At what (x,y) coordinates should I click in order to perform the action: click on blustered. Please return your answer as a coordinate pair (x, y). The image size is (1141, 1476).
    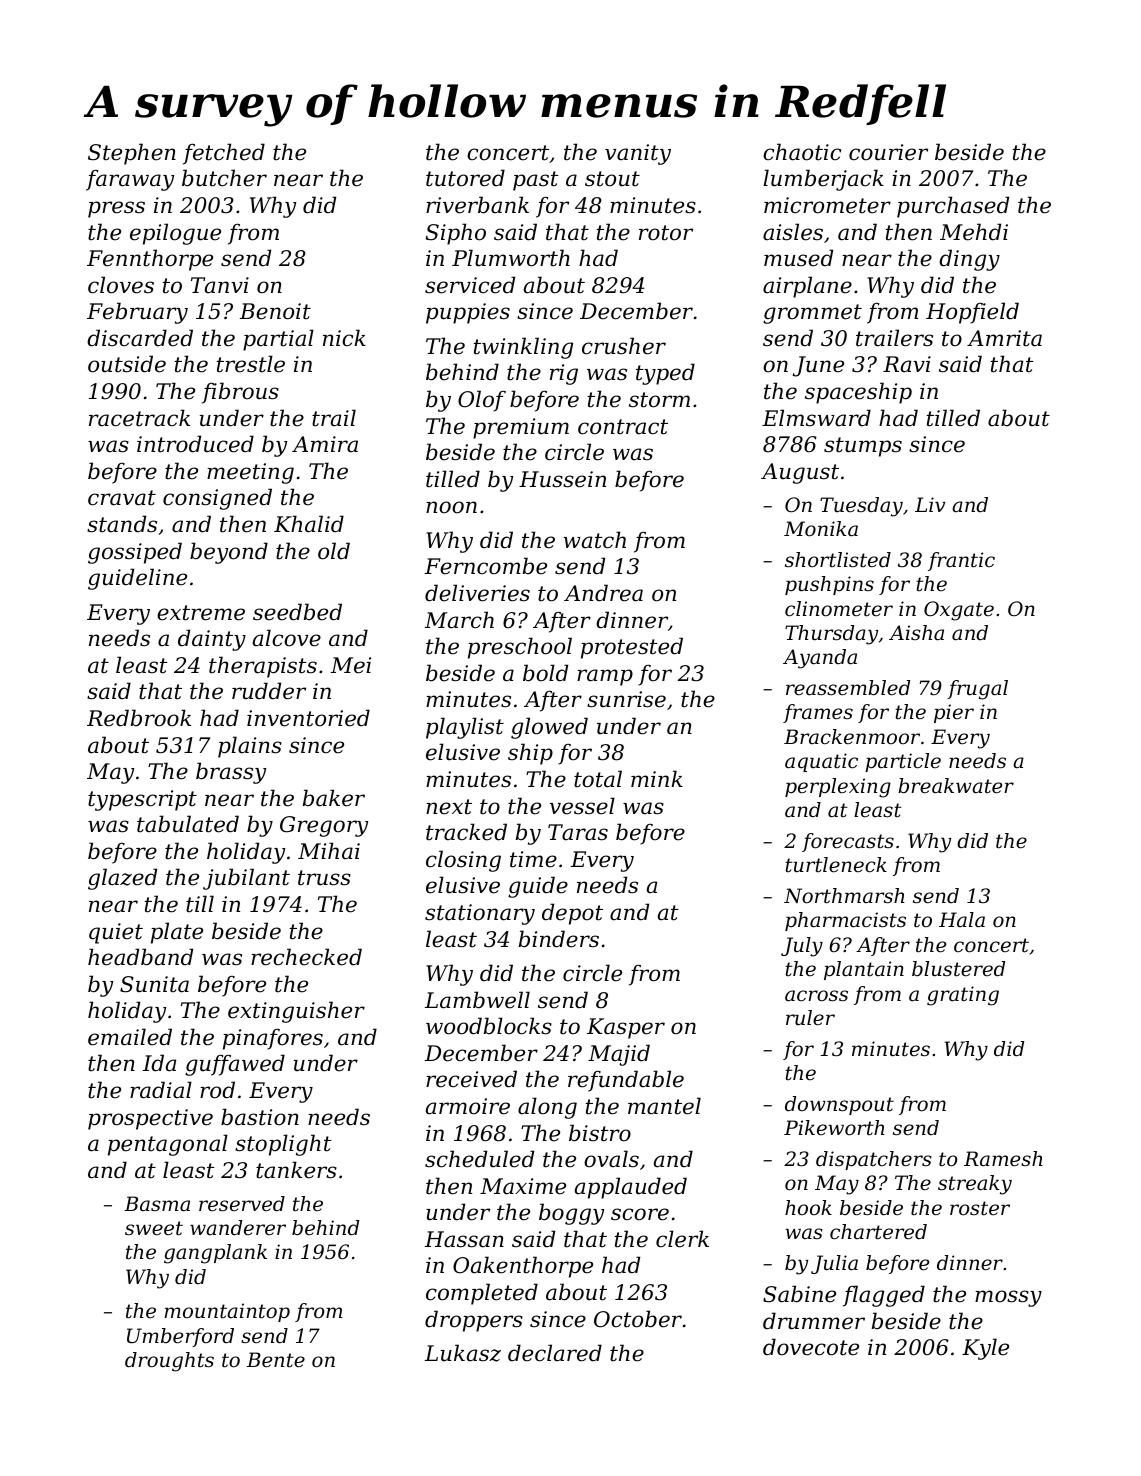
    Looking at the image, I should click on (958, 969).
